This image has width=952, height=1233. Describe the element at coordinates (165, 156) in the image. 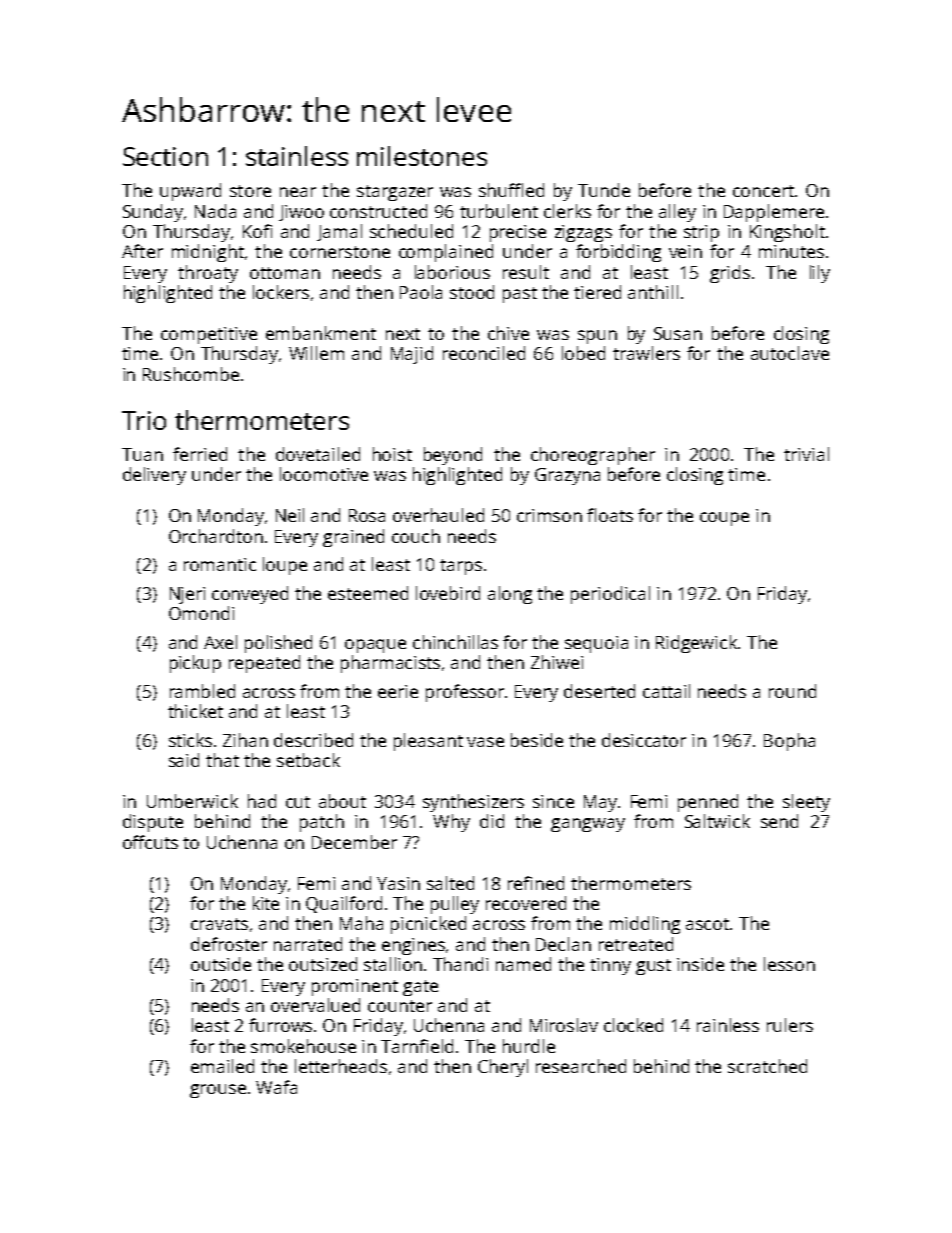

I see `Section` at that location.
